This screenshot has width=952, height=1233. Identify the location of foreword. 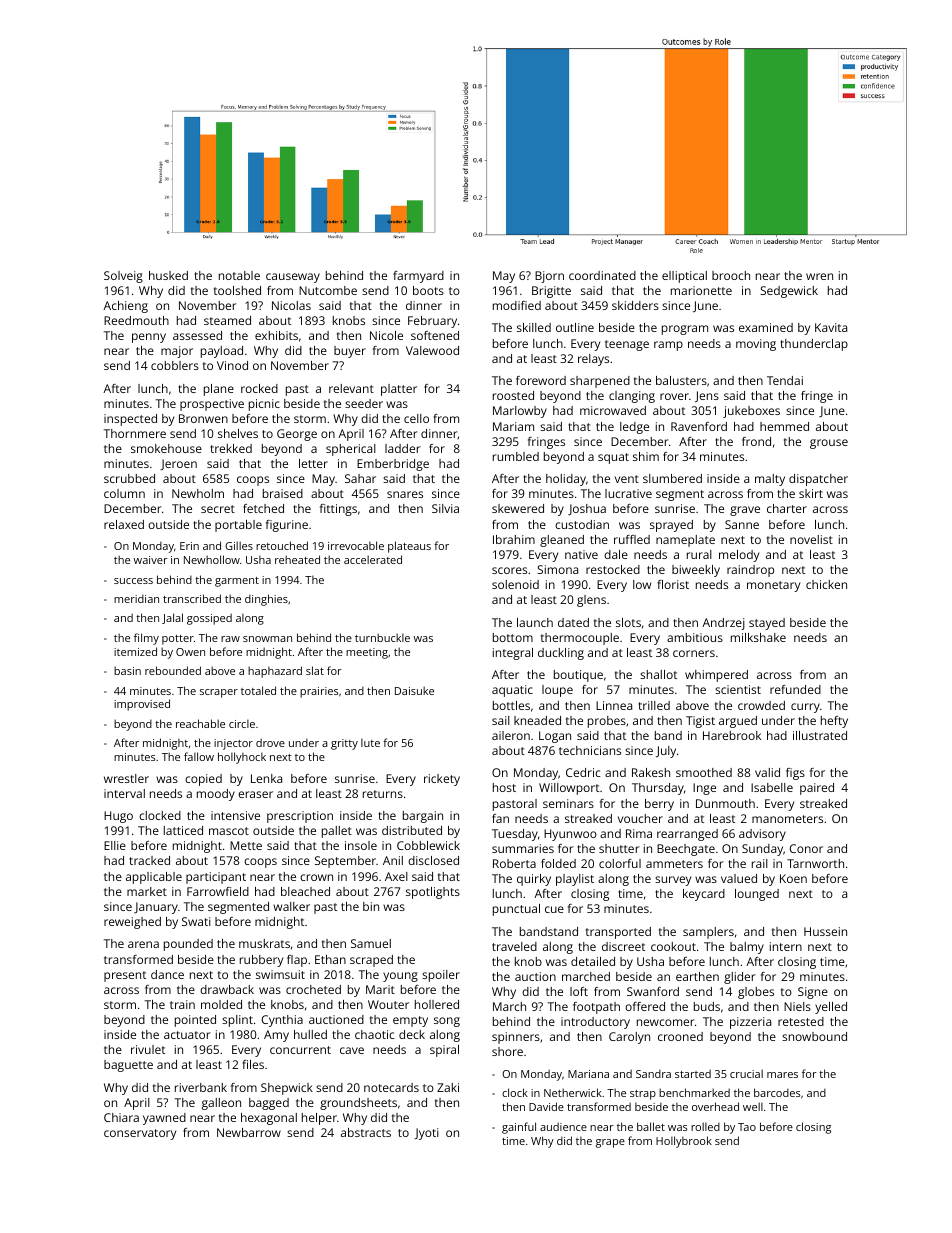
(541, 380).
